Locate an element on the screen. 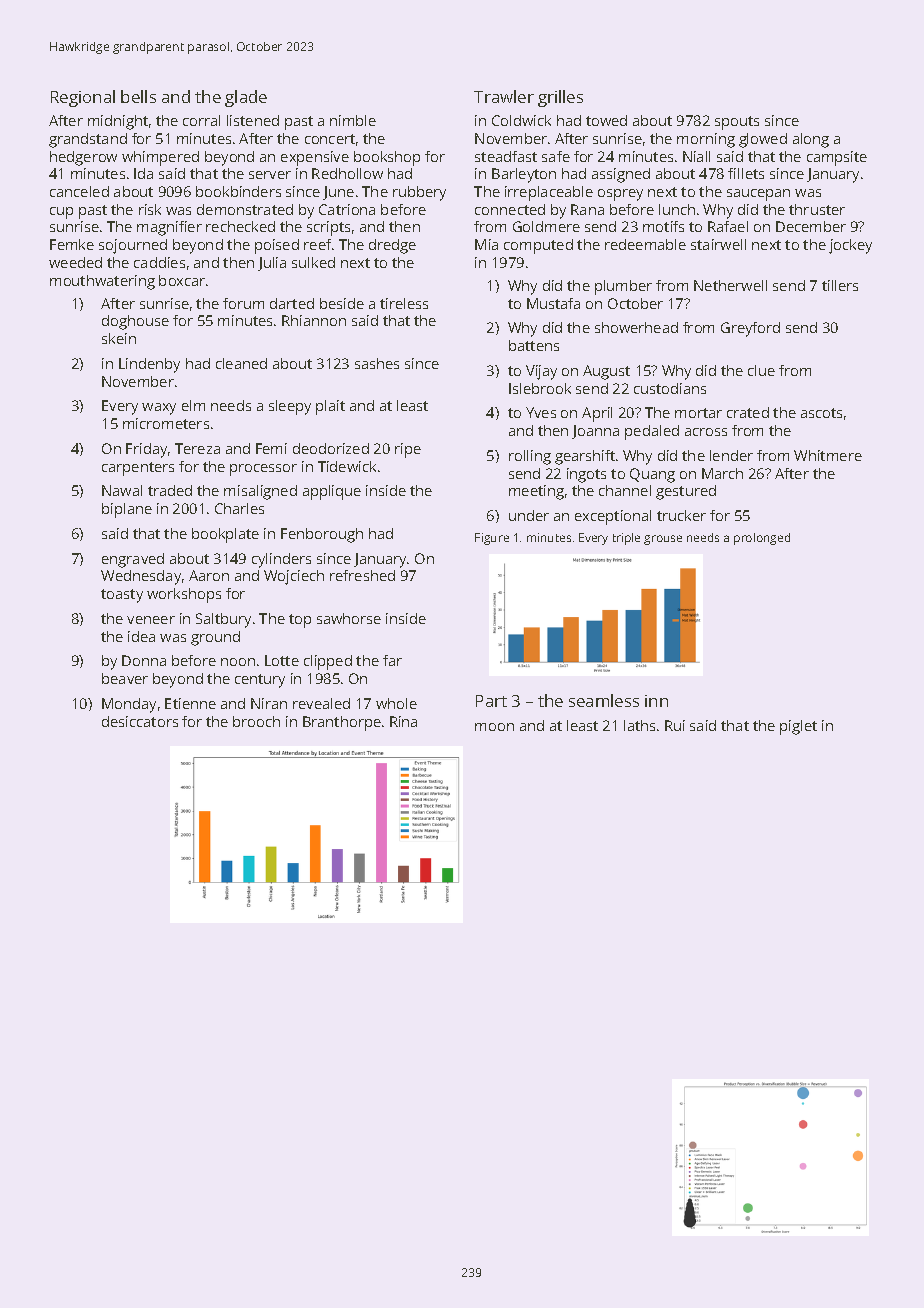 This screenshot has height=1308, width=924. Rhiannon is located at coordinates (314, 320).
